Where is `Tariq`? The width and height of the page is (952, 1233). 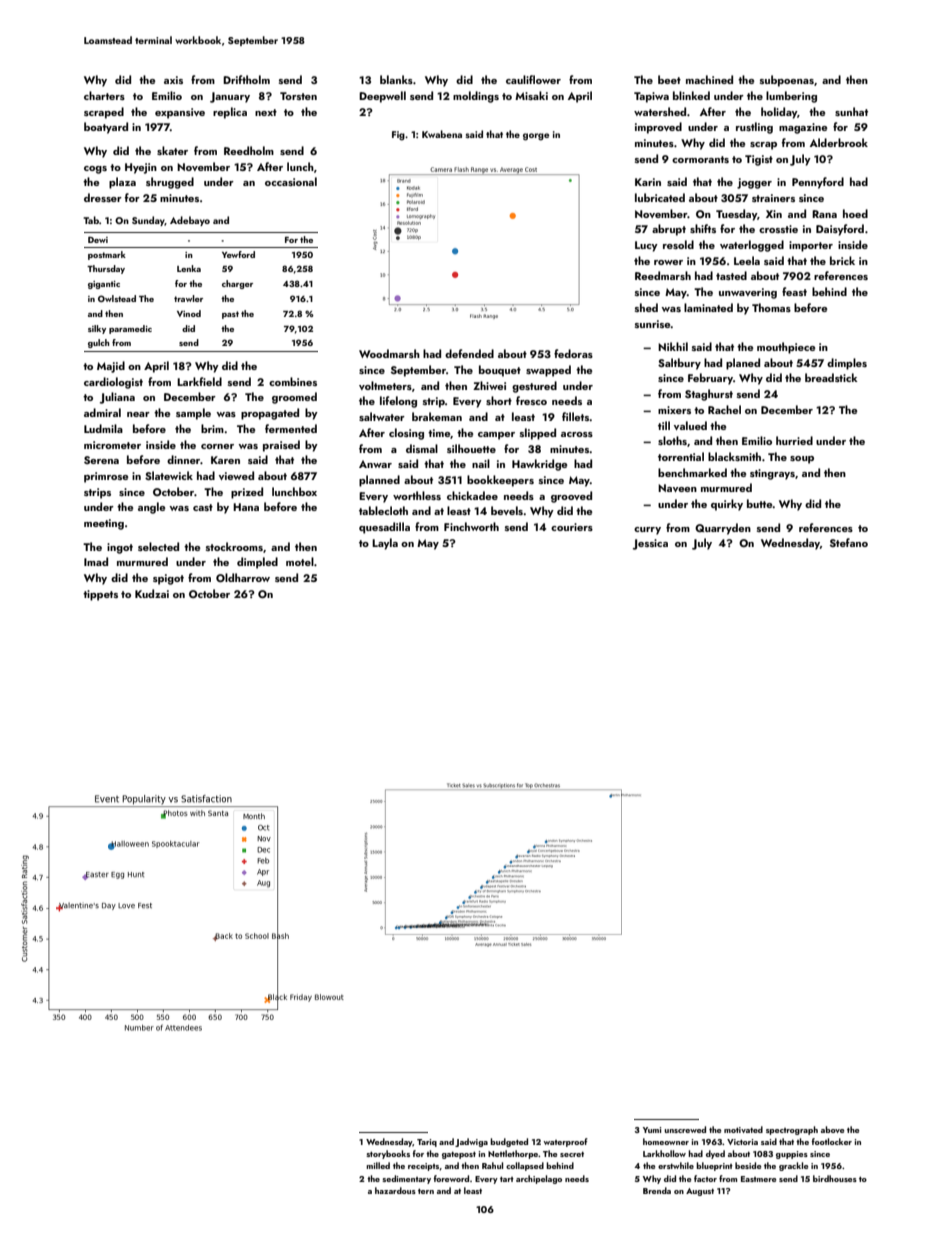 Tariq is located at coordinates (427, 1143).
